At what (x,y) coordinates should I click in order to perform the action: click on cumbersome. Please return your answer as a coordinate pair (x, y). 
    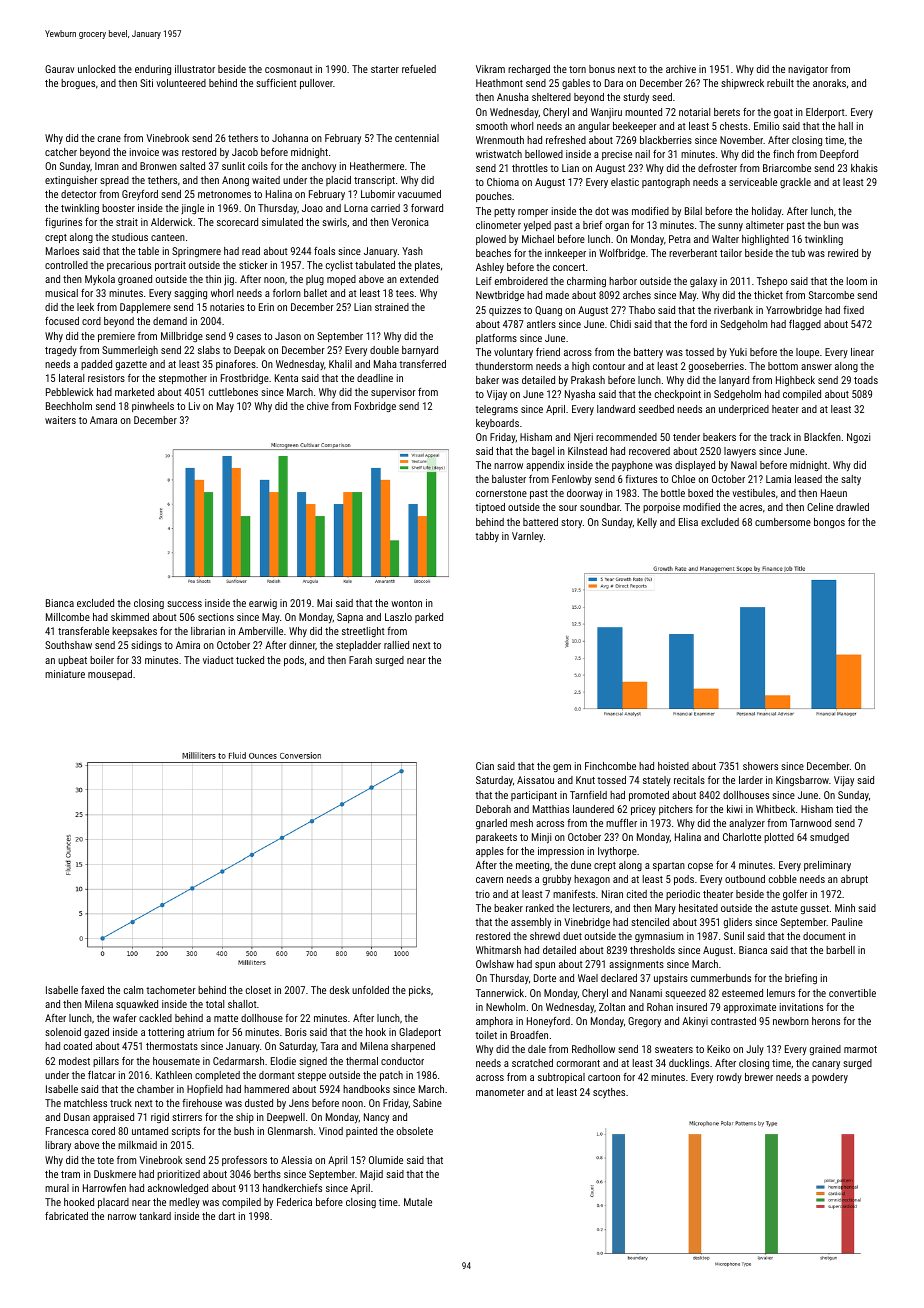
    Looking at the image, I should click on (783, 522).
